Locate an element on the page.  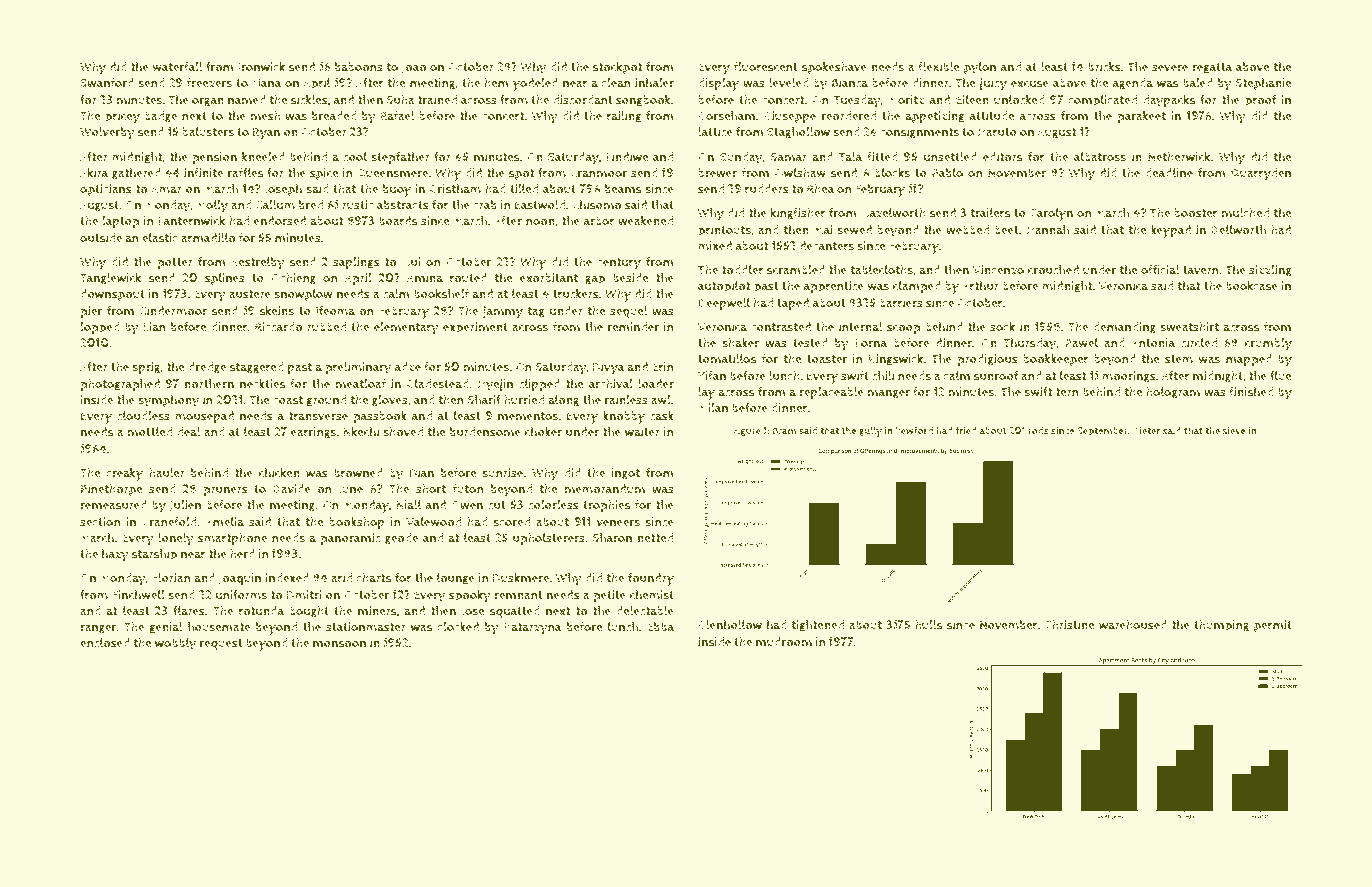
trailers is located at coordinates (990, 213).
